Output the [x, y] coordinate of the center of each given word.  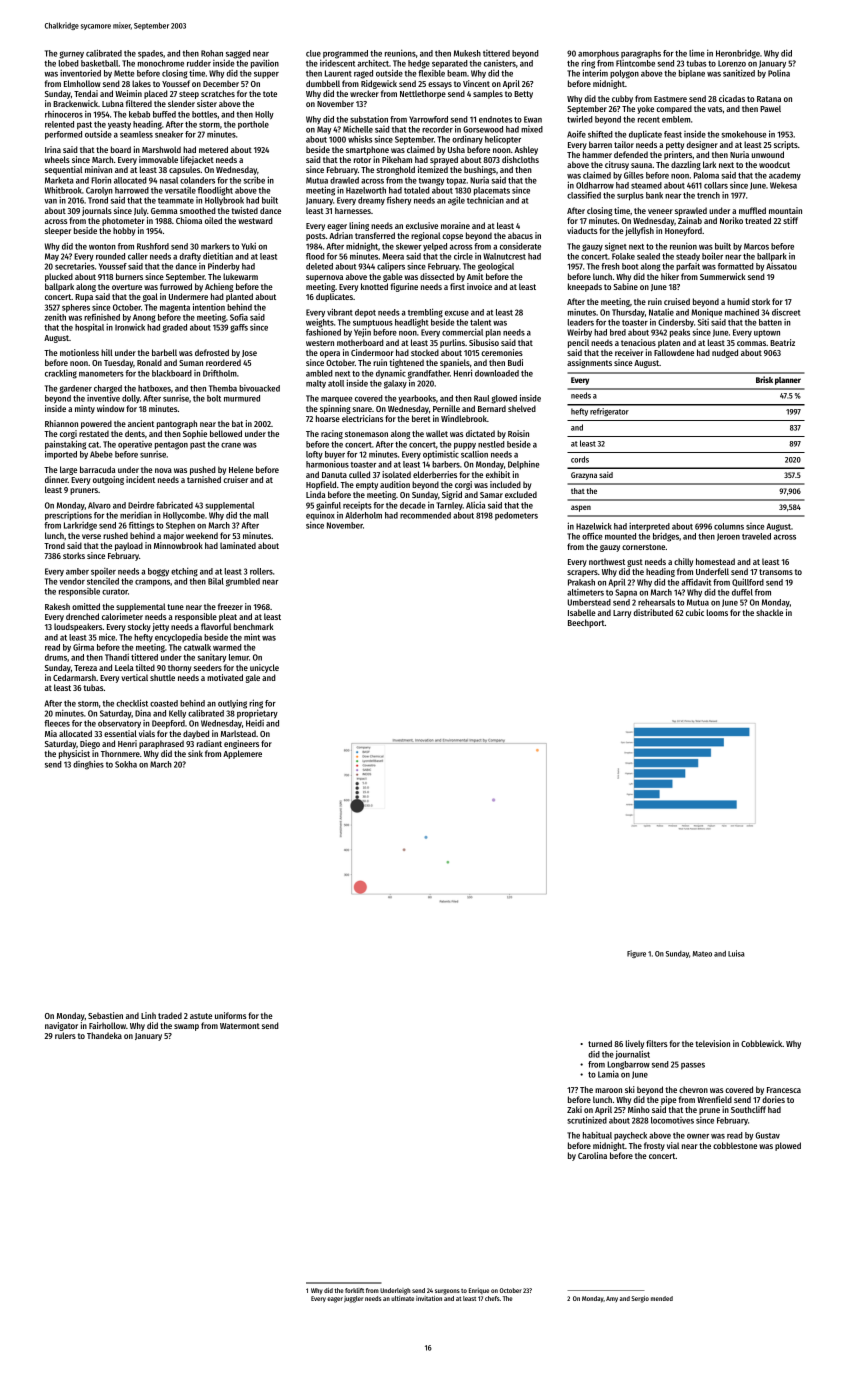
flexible [431, 73]
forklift [354, 1290]
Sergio [640, 1299]
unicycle [264, 668]
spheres [76, 308]
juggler [353, 1299]
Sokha [126, 764]
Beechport [586, 623]
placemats [492, 191]
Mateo [702, 954]
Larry [622, 614]
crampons [152, 583]
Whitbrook [63, 190]
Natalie [661, 312]
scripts [786, 145]
